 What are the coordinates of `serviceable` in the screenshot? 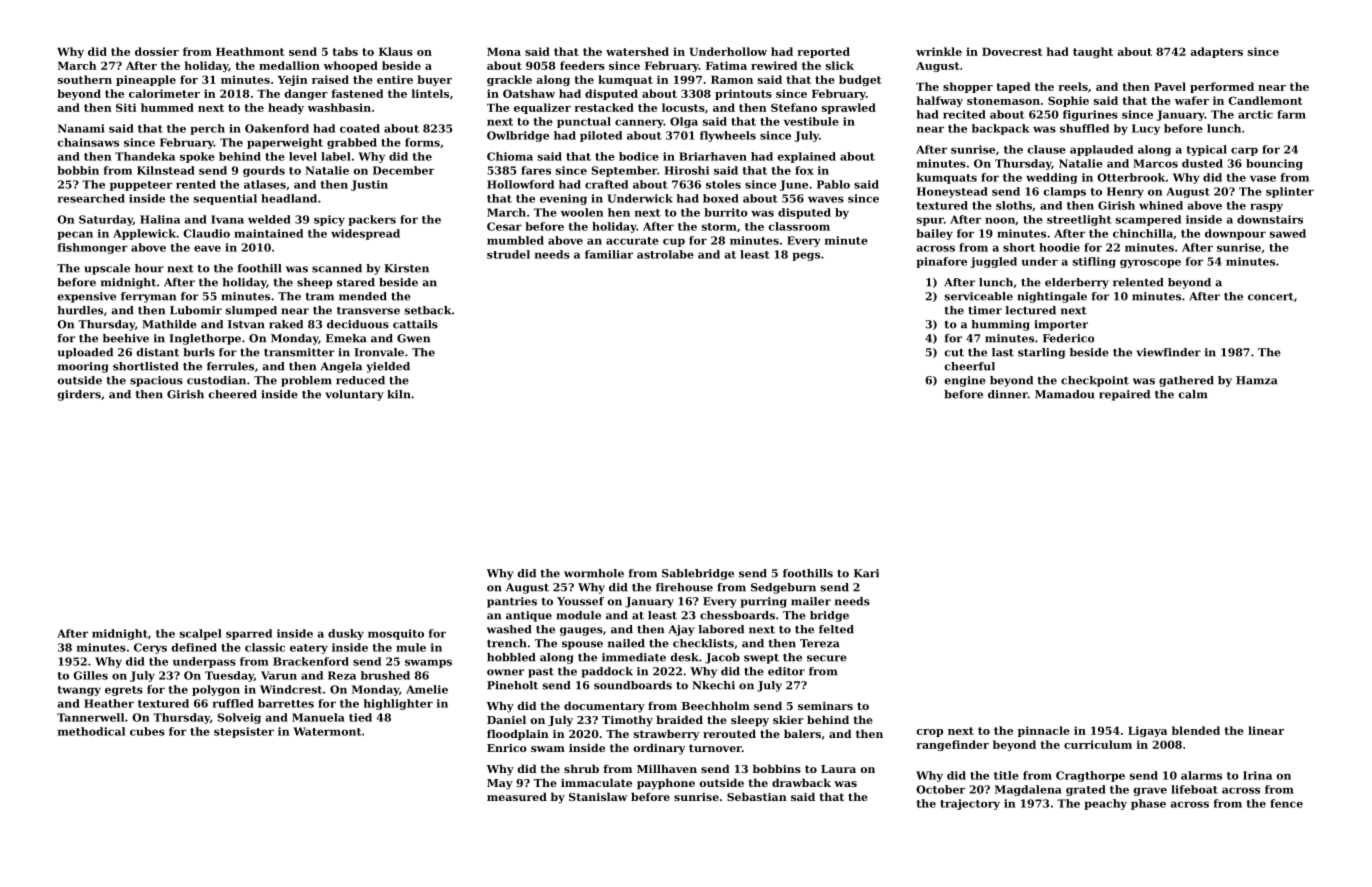 It's located at (979, 296).
